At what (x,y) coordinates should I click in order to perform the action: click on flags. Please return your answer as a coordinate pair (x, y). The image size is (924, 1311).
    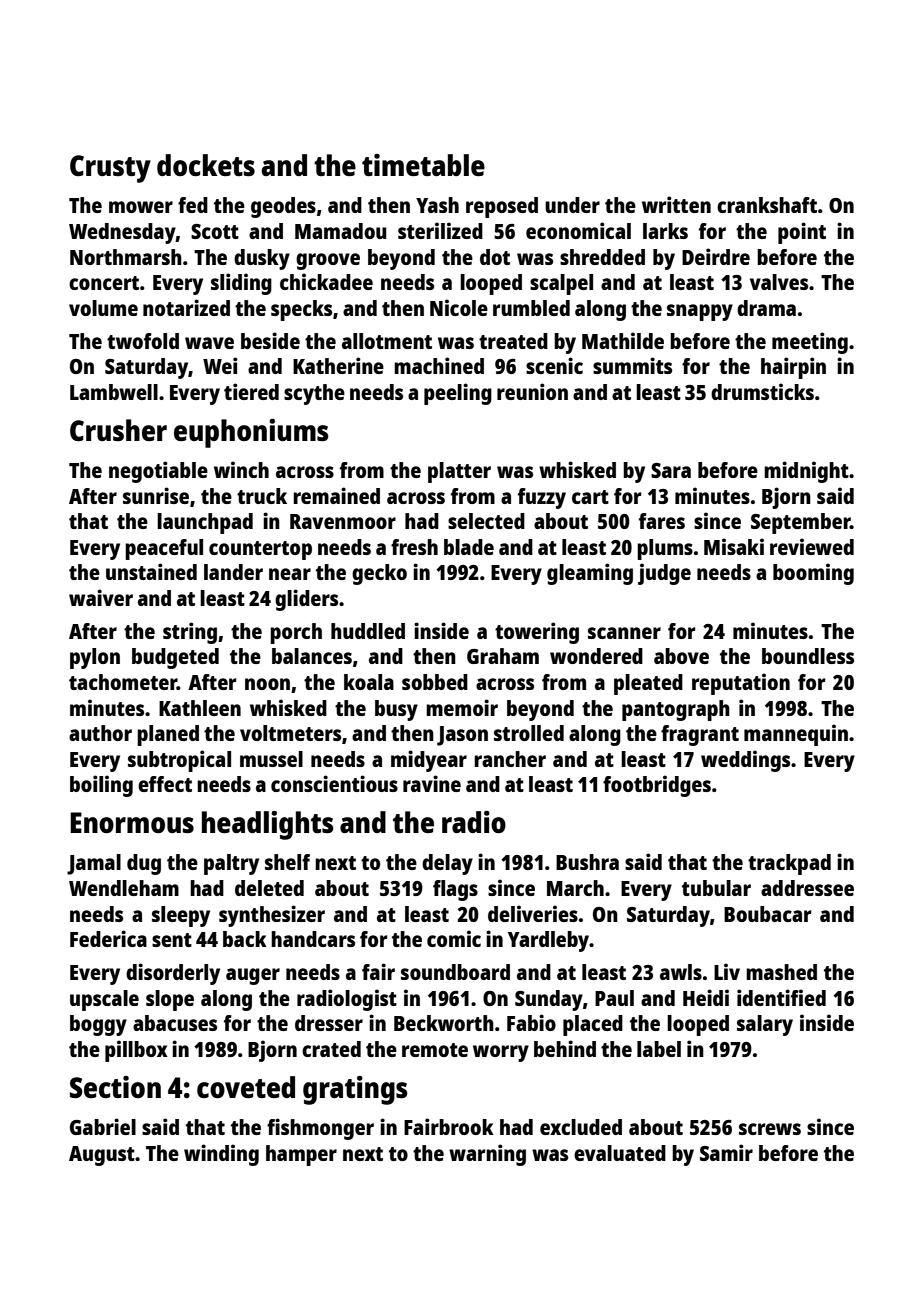
    Looking at the image, I should click on (455, 890).
